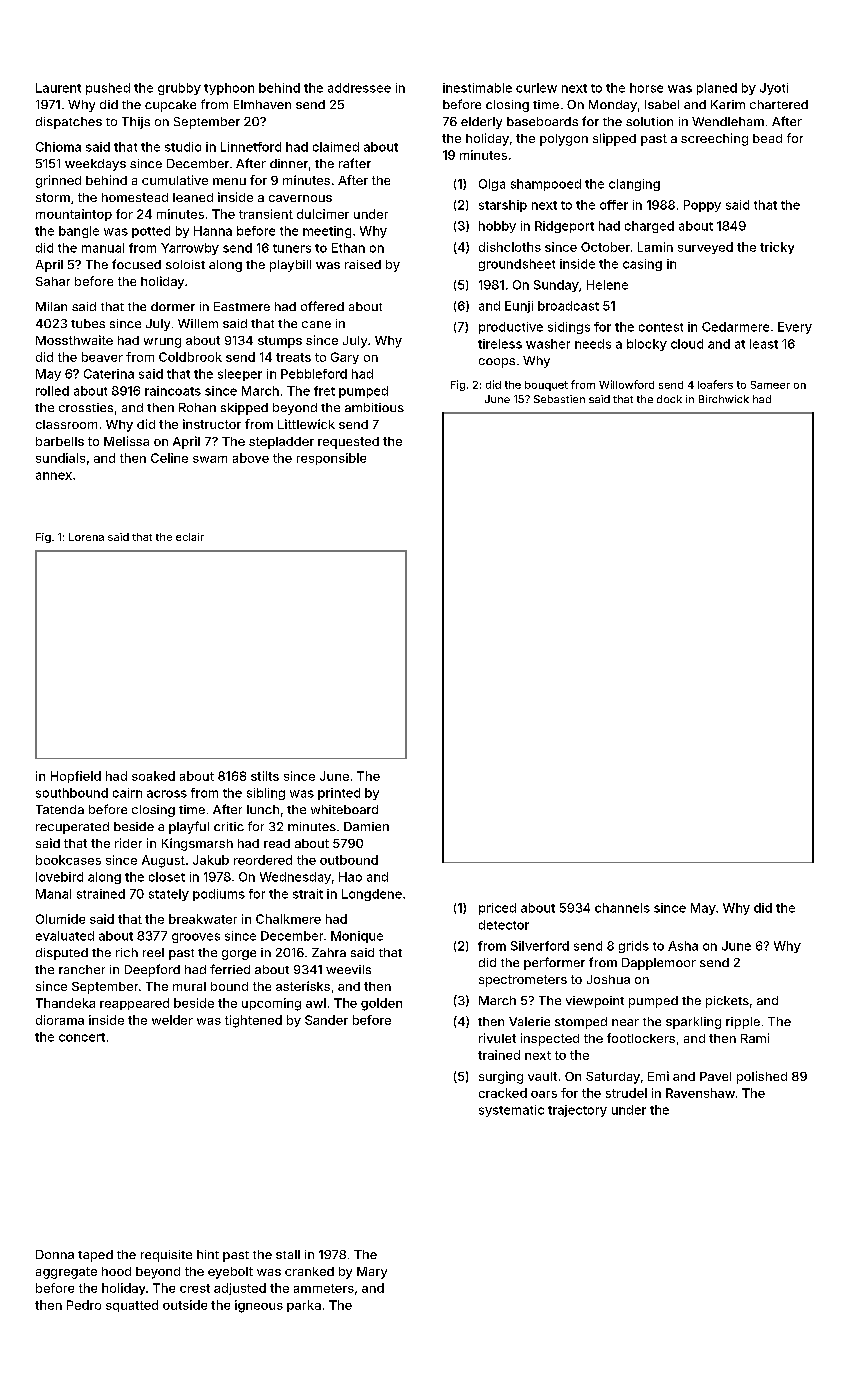  Describe the element at coordinates (724, 399) in the screenshot. I see `Birchwick` at that location.
